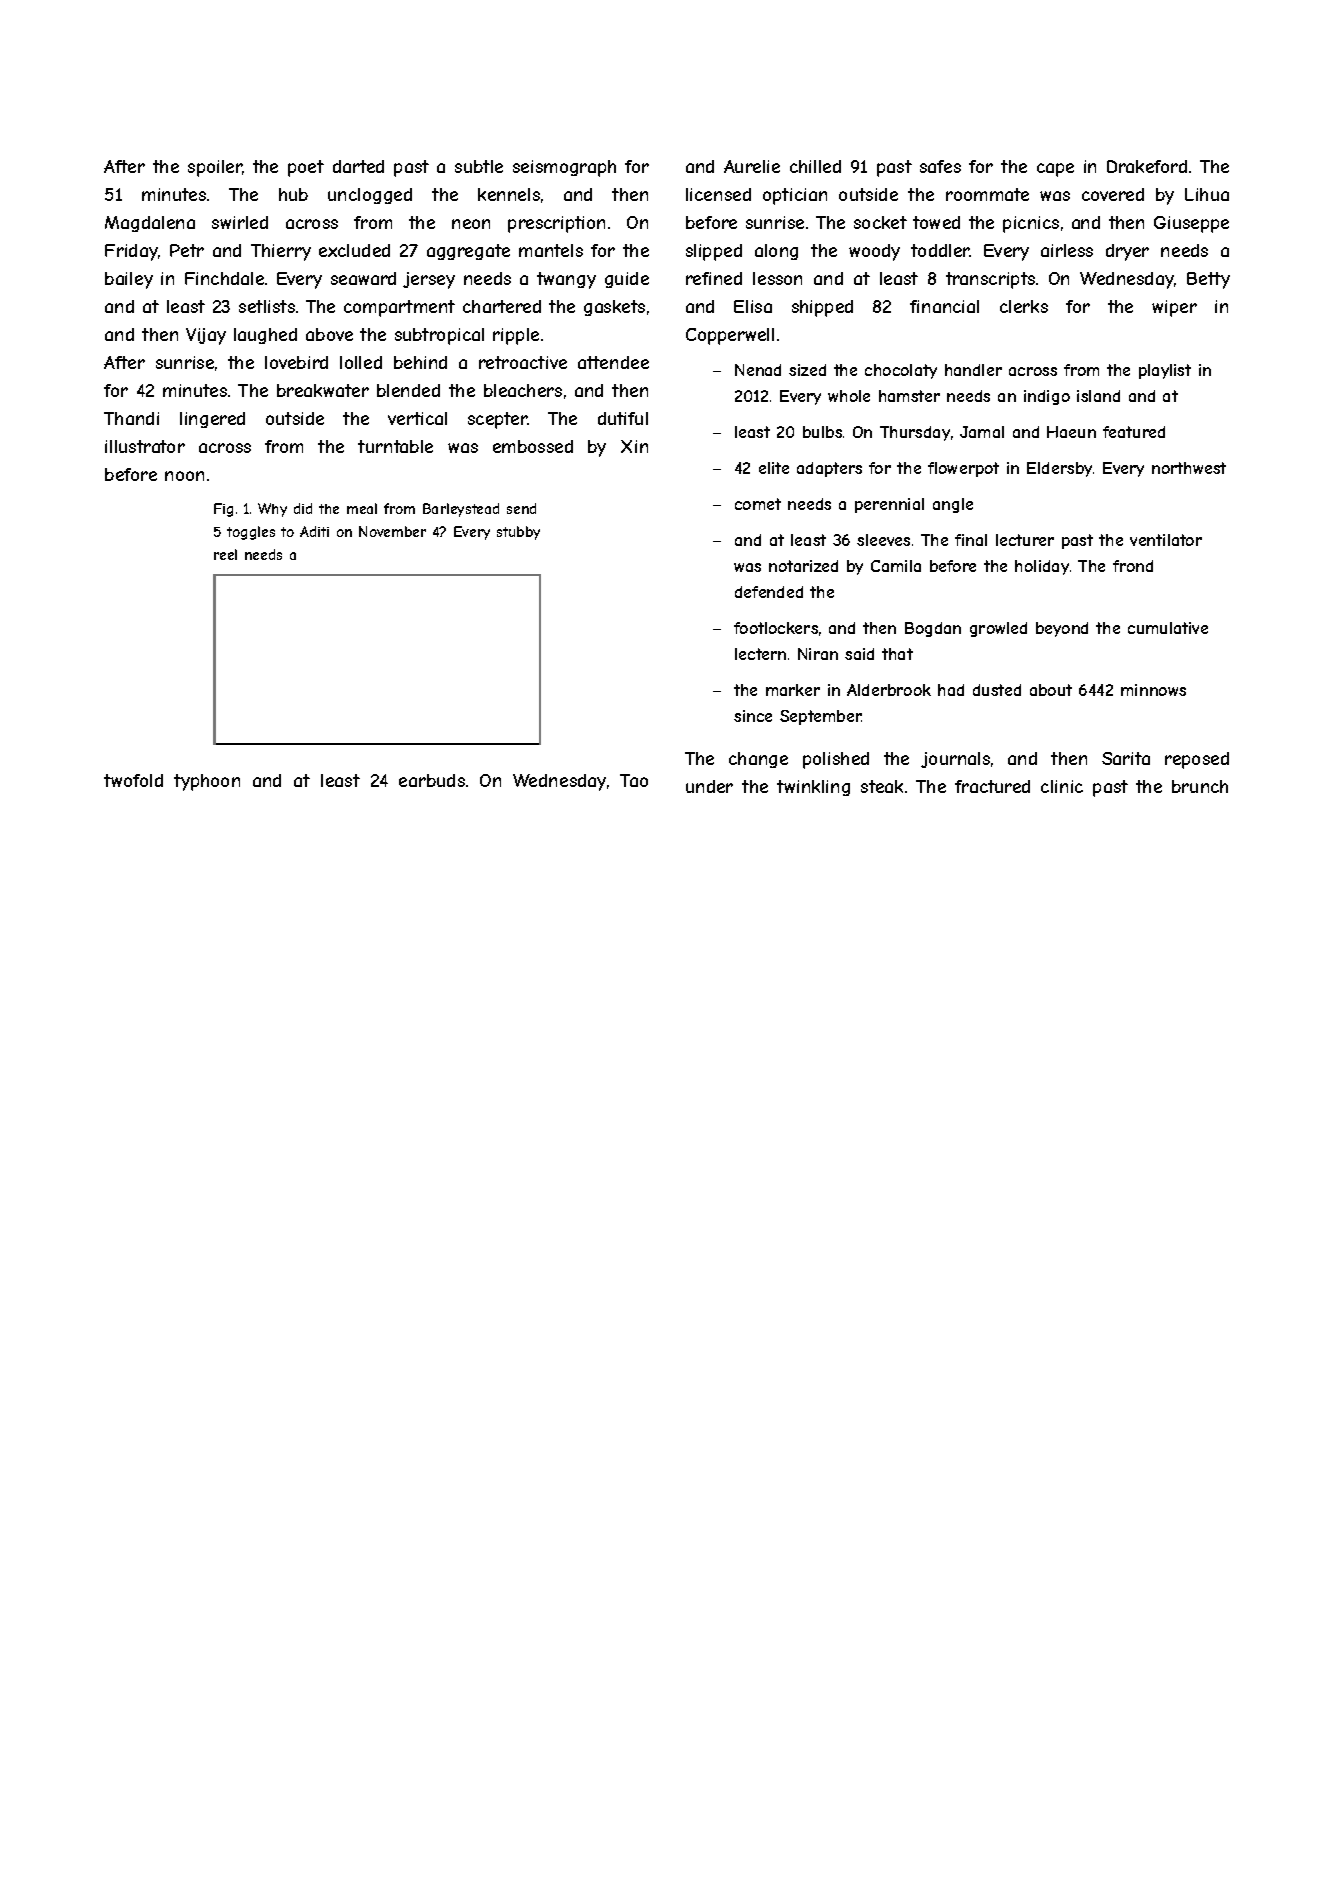 The image size is (1335, 1888). What do you see at coordinates (1098, 396) in the image?
I see `island` at bounding box center [1098, 396].
